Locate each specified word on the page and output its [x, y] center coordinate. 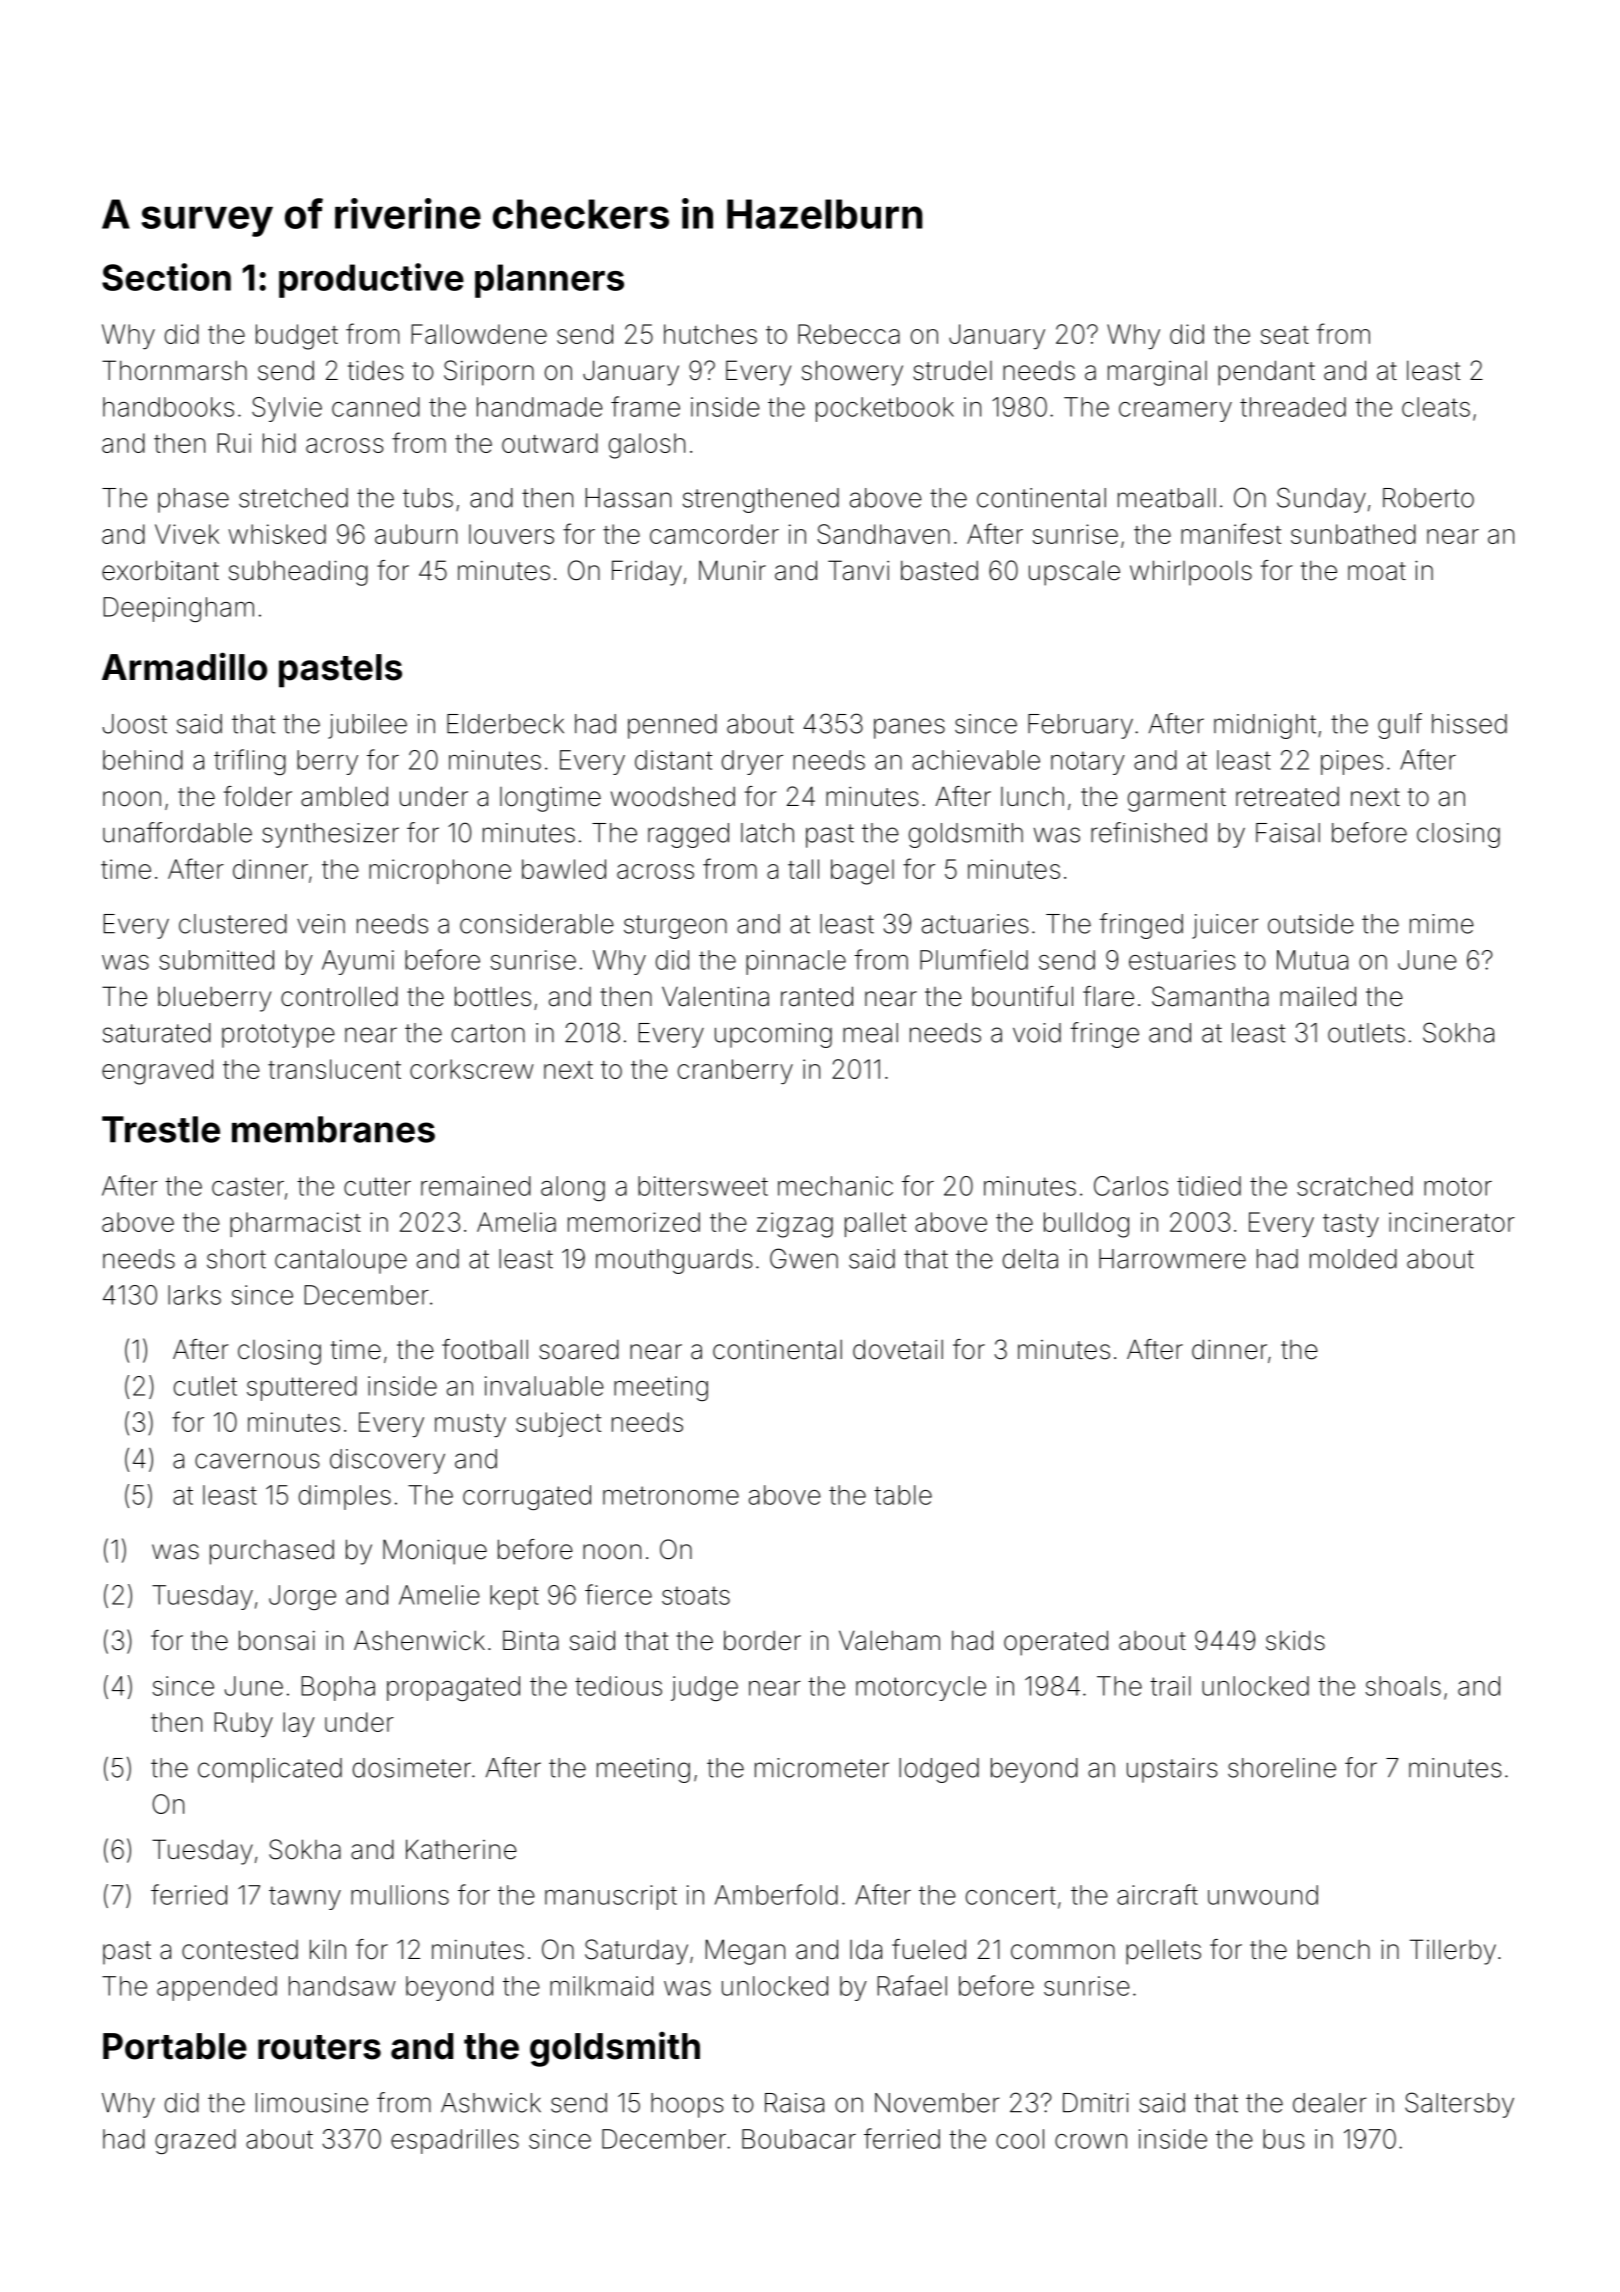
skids [1295, 1640]
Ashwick [491, 2103]
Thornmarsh [174, 370]
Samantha [1210, 996]
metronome [671, 1495]
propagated [453, 1688]
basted [939, 570]
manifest [1231, 533]
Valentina [715, 996]
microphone [440, 871]
